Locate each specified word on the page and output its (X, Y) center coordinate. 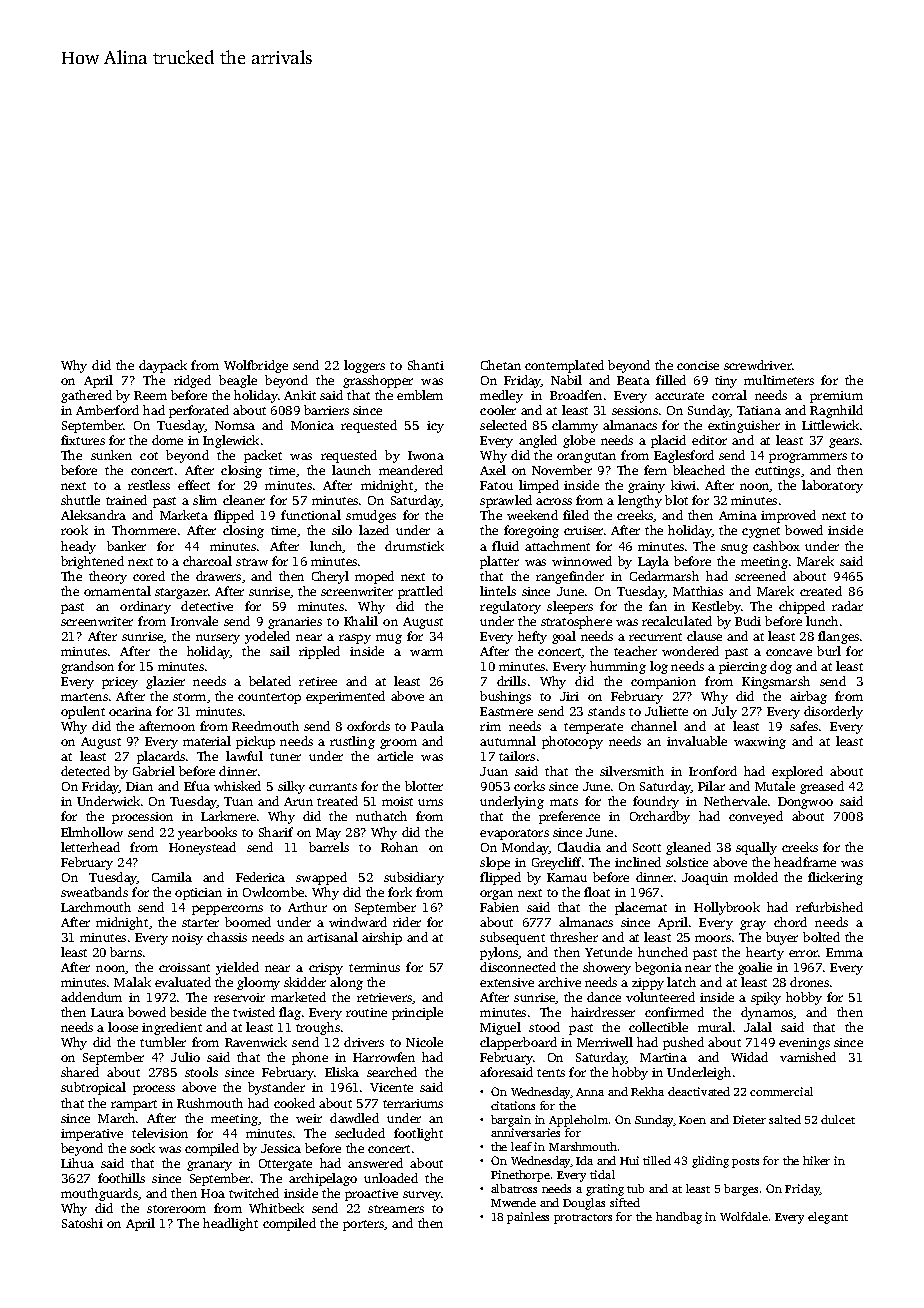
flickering (835, 878)
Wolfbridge (256, 366)
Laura (107, 1012)
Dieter (749, 1119)
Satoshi (82, 1223)
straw (252, 562)
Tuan (238, 801)
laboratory (832, 486)
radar (847, 606)
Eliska (342, 1072)
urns (430, 802)
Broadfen (576, 395)
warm (426, 652)
